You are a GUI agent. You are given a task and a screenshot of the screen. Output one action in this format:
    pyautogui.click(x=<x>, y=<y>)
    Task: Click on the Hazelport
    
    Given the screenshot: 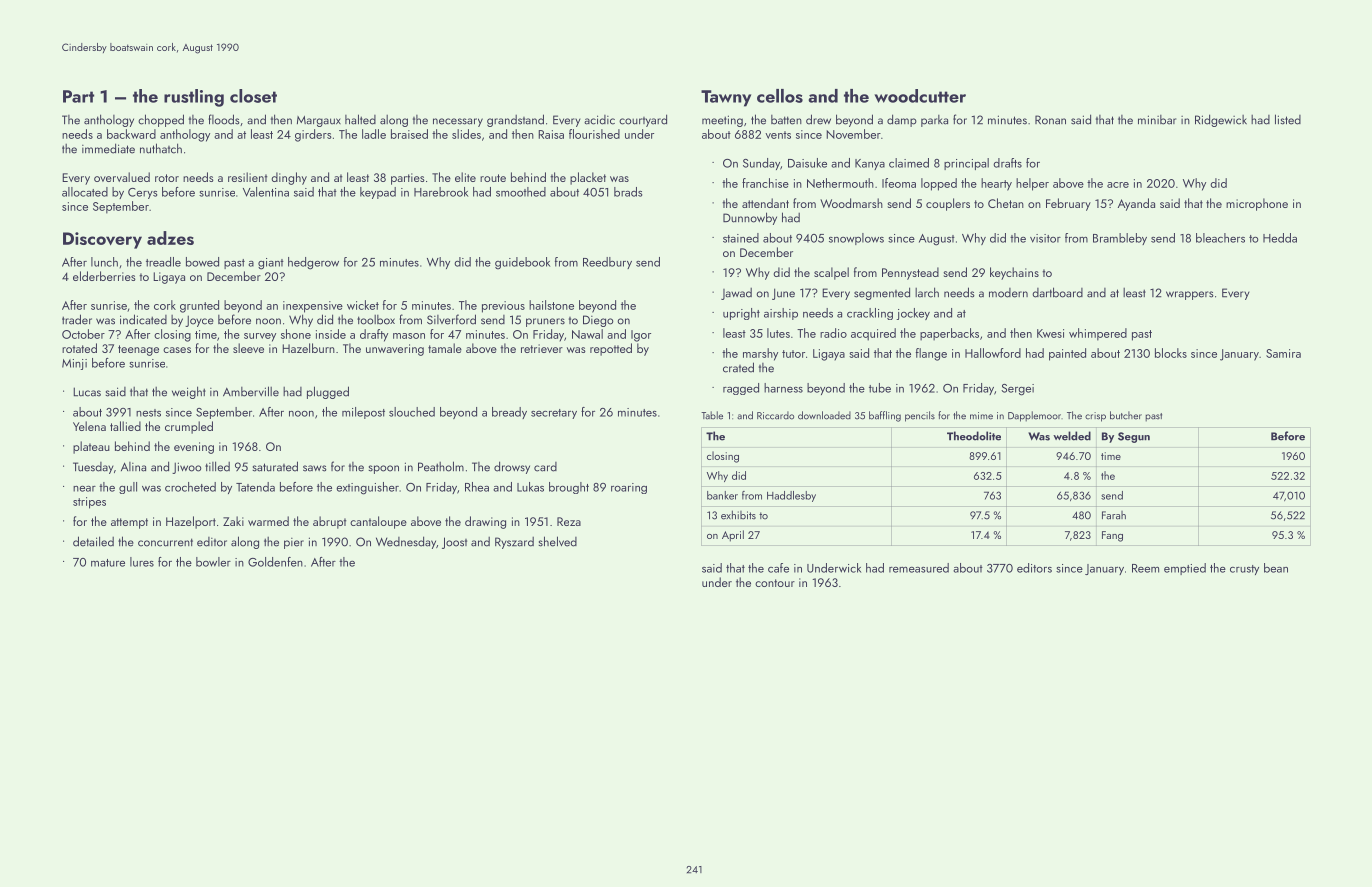 What is the action you would take?
    pyautogui.click(x=191, y=522)
